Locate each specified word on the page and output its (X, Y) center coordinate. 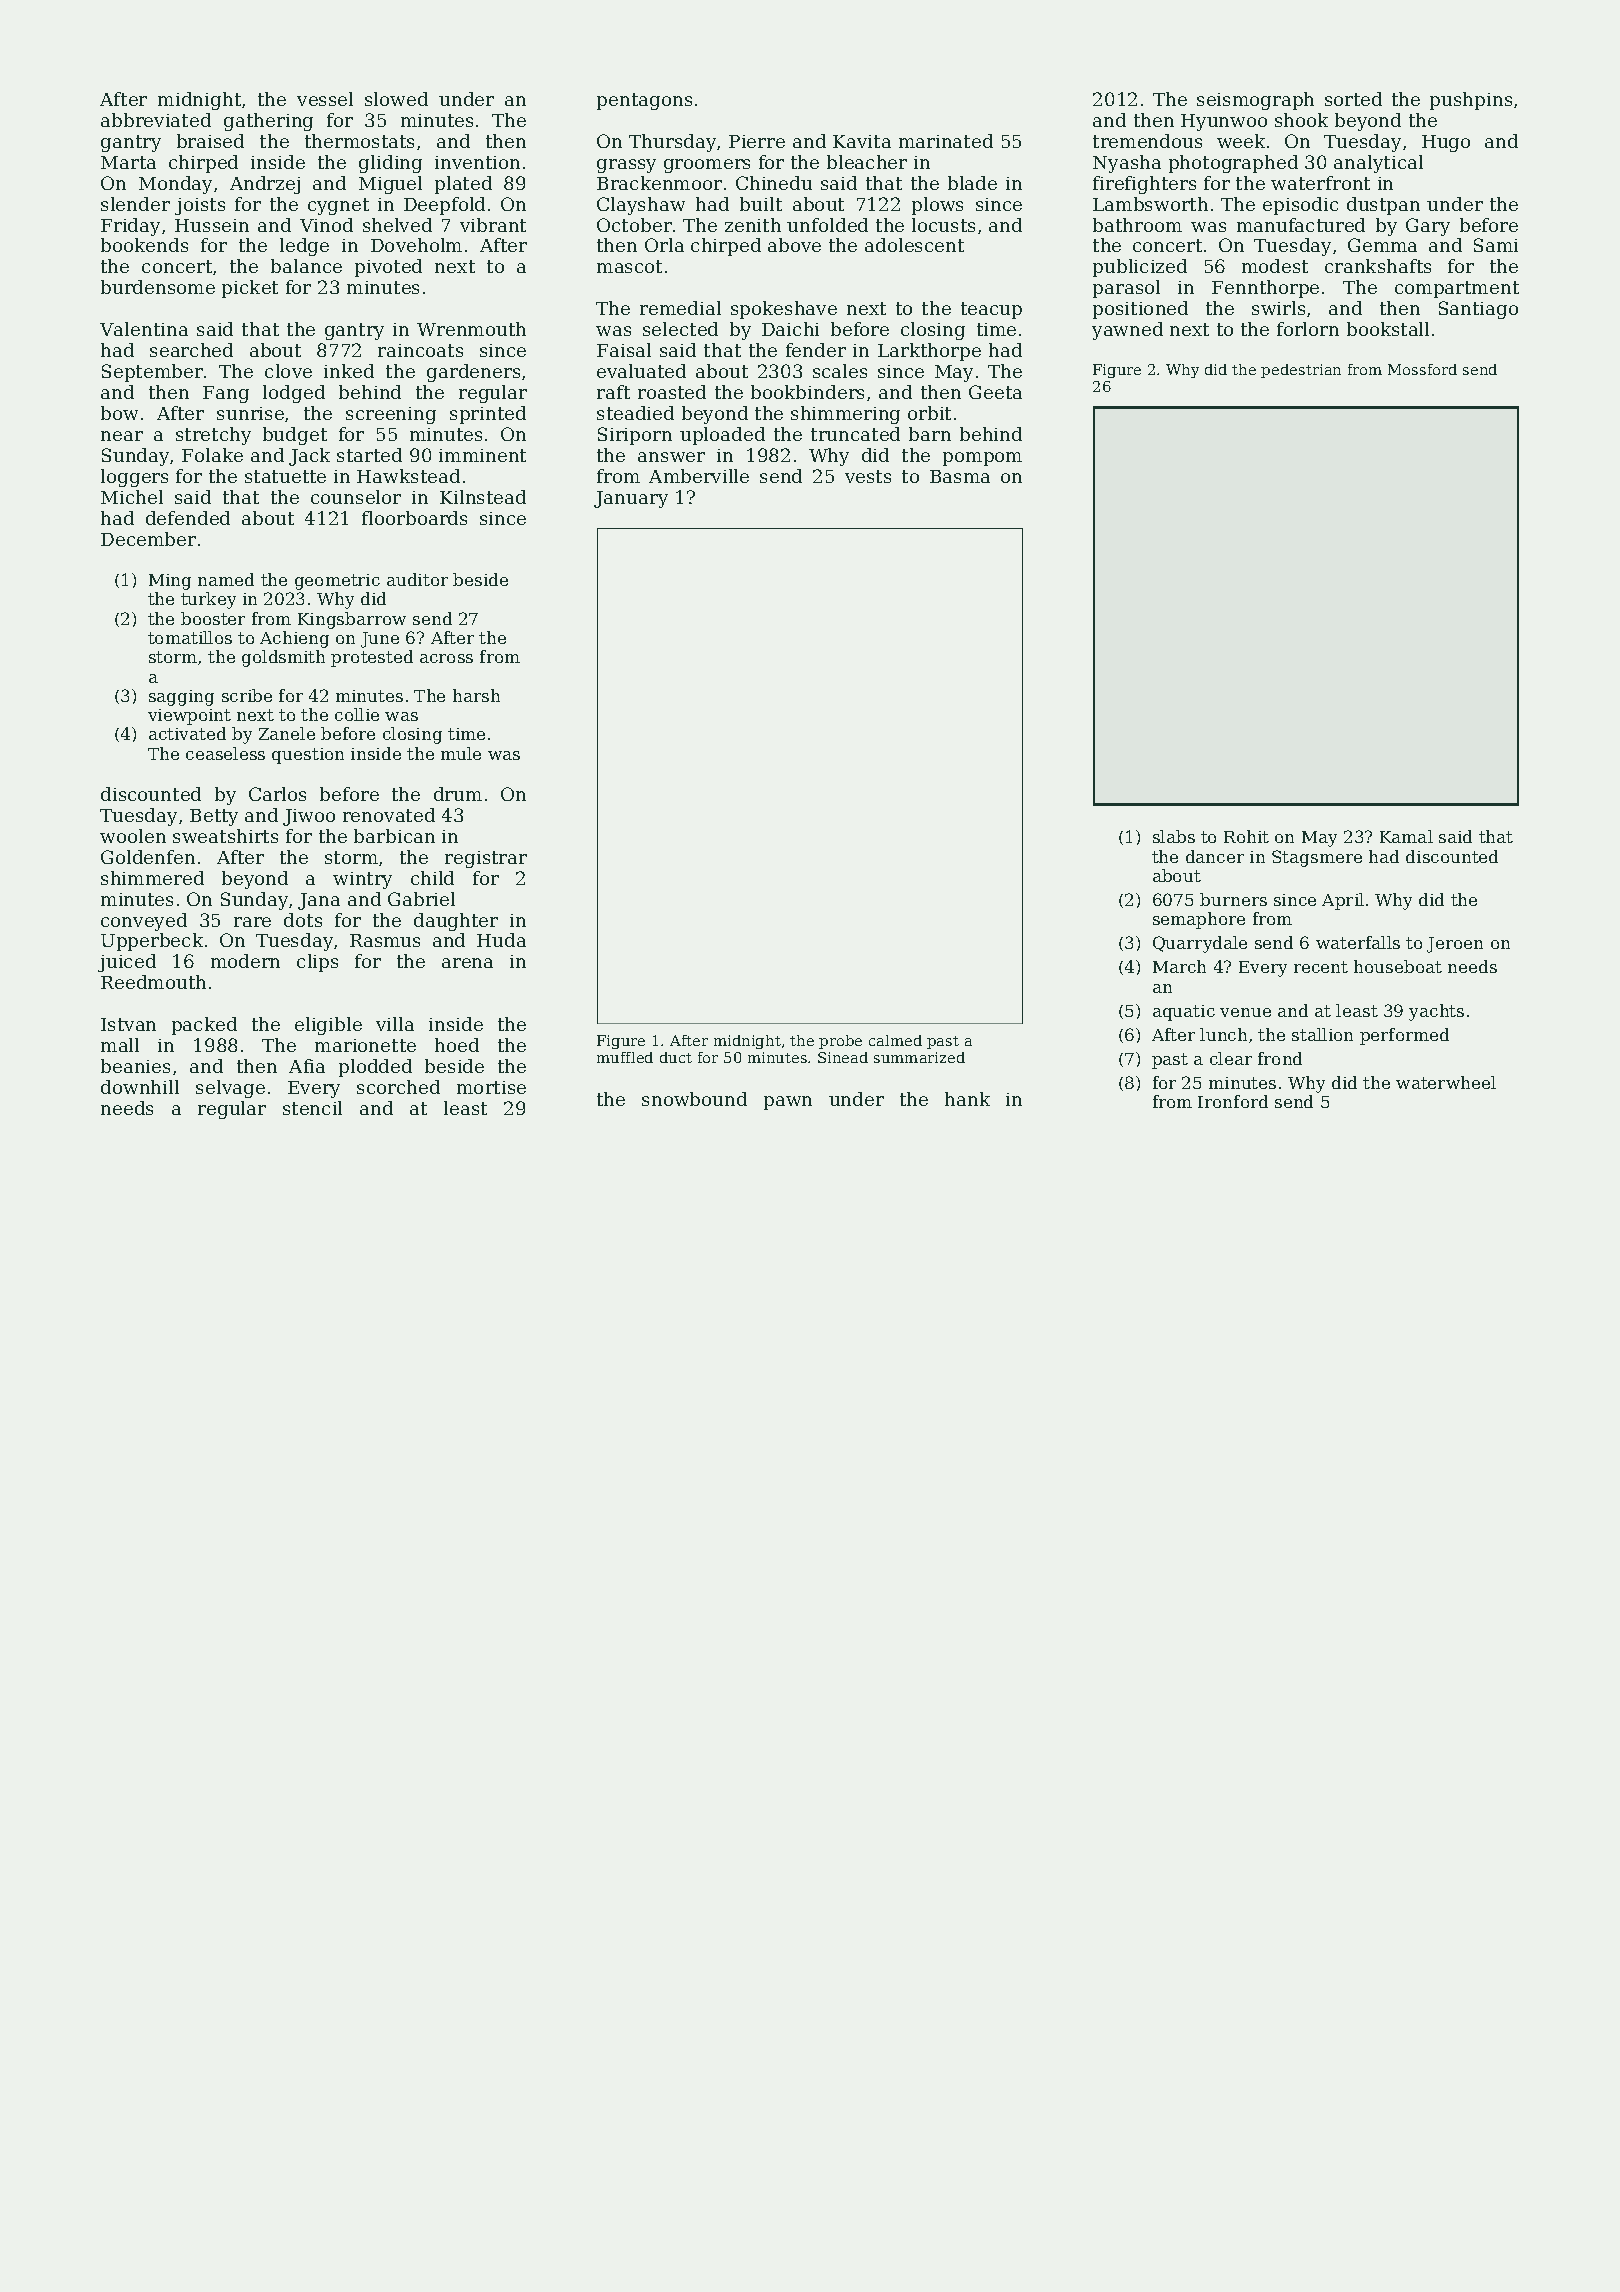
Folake (212, 455)
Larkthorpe (929, 352)
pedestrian (1301, 371)
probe (840, 1042)
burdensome (158, 287)
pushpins (1471, 101)
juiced (127, 963)
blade (972, 183)
